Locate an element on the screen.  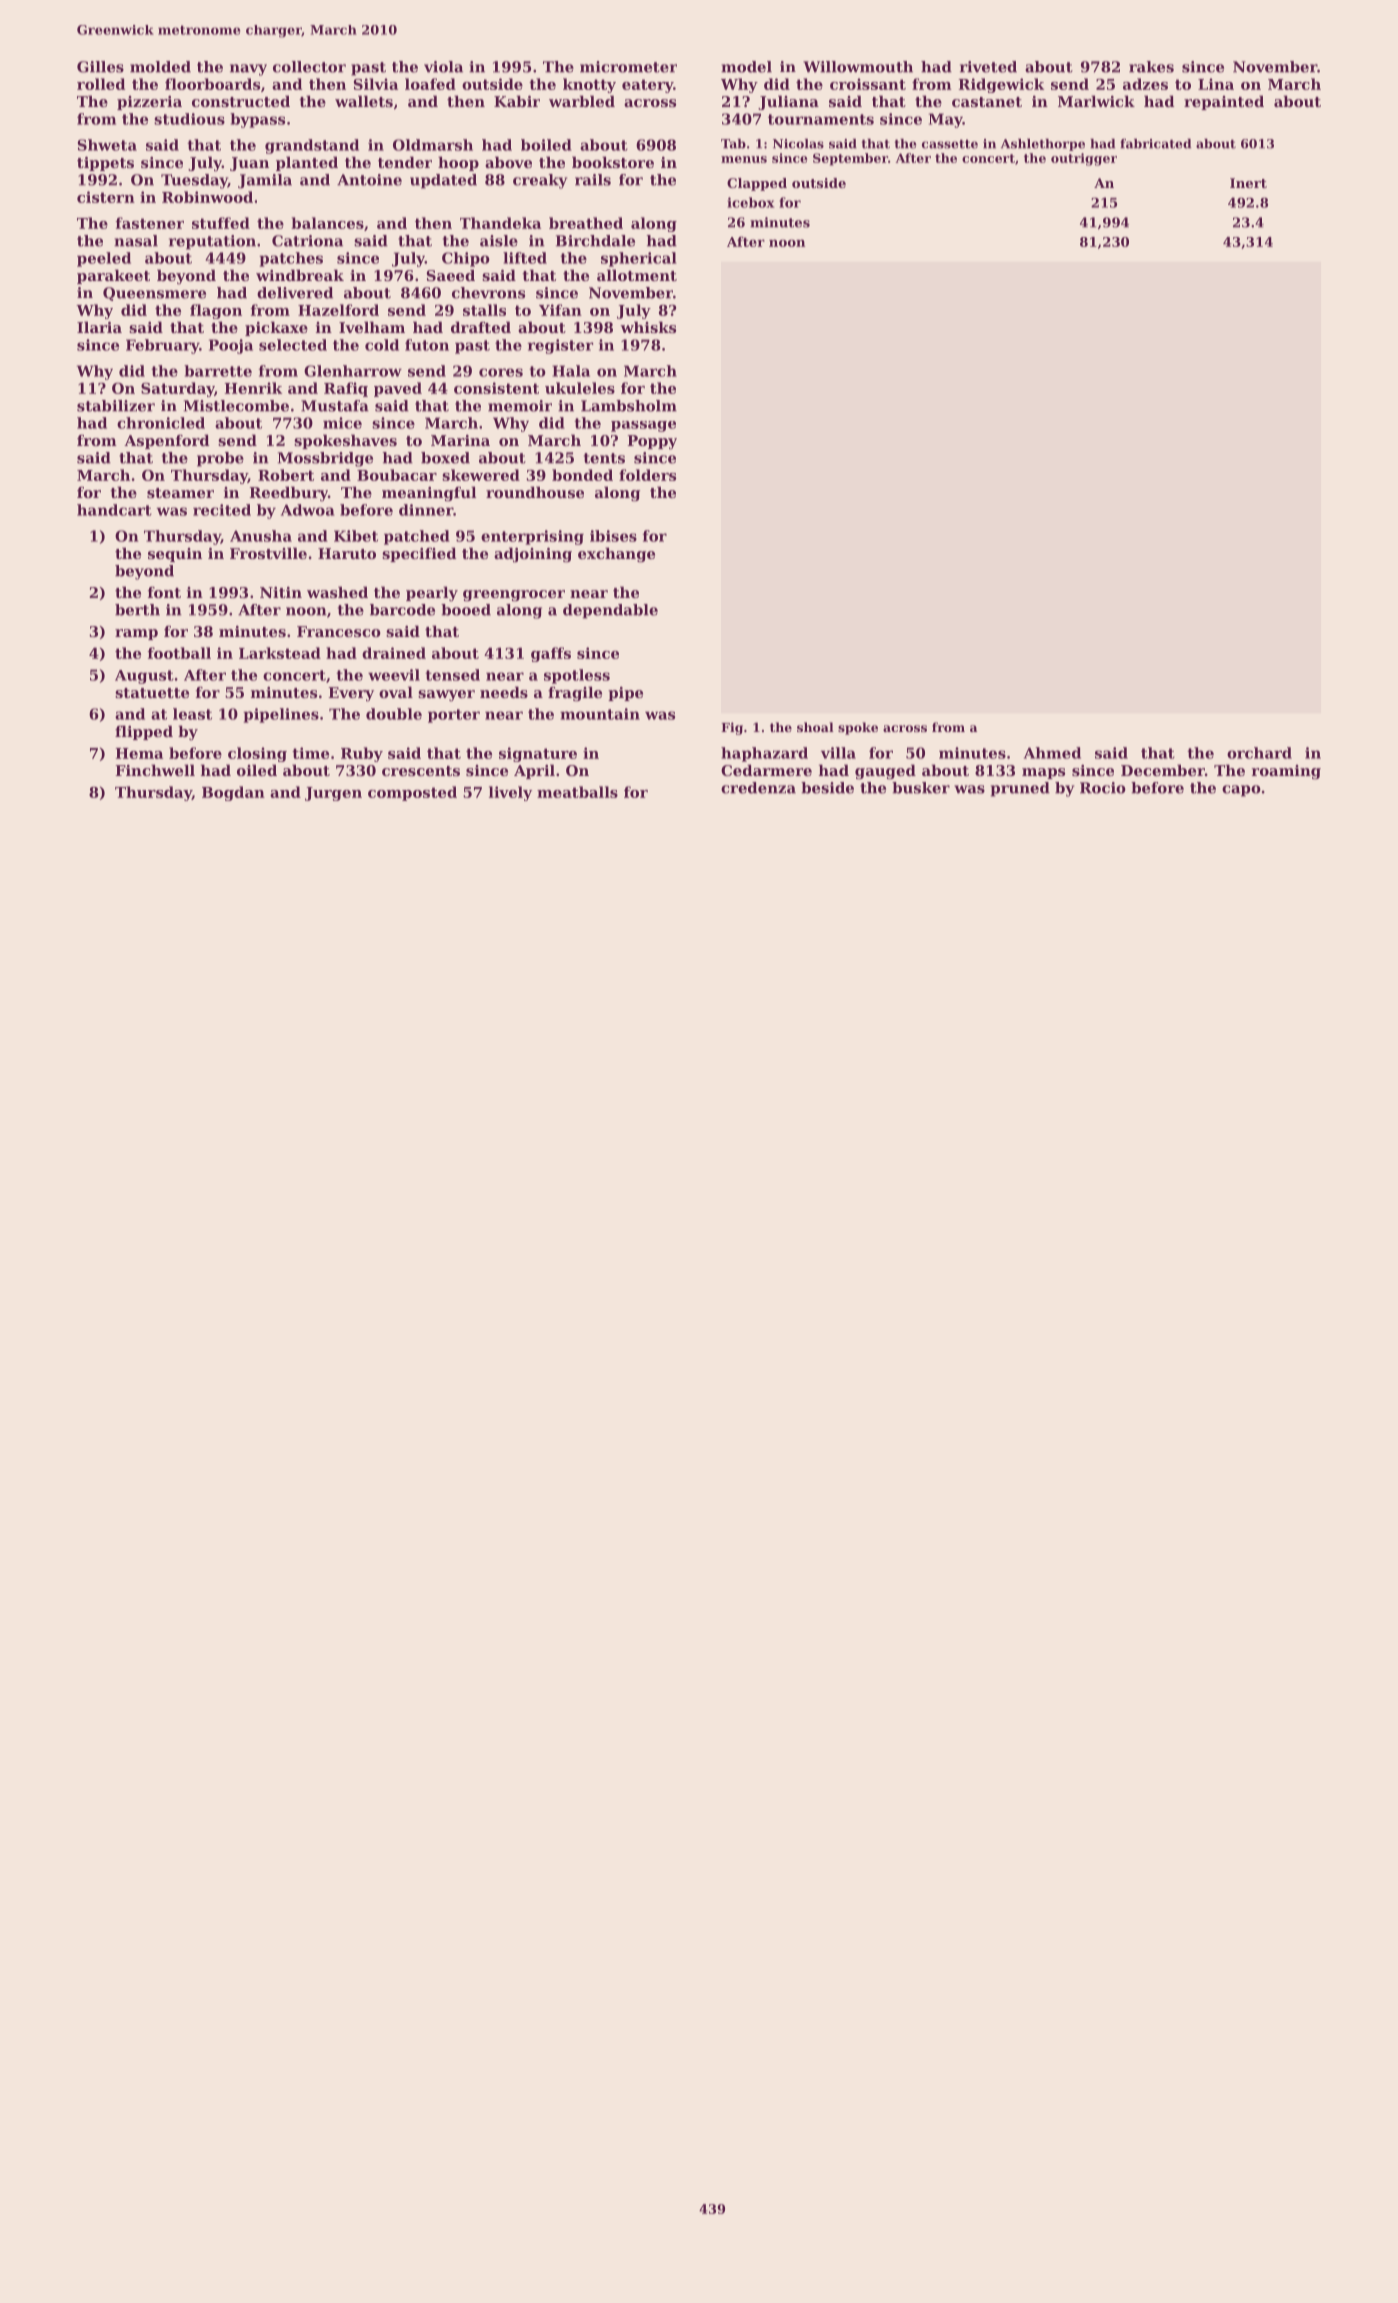
Marina is located at coordinates (460, 440).
